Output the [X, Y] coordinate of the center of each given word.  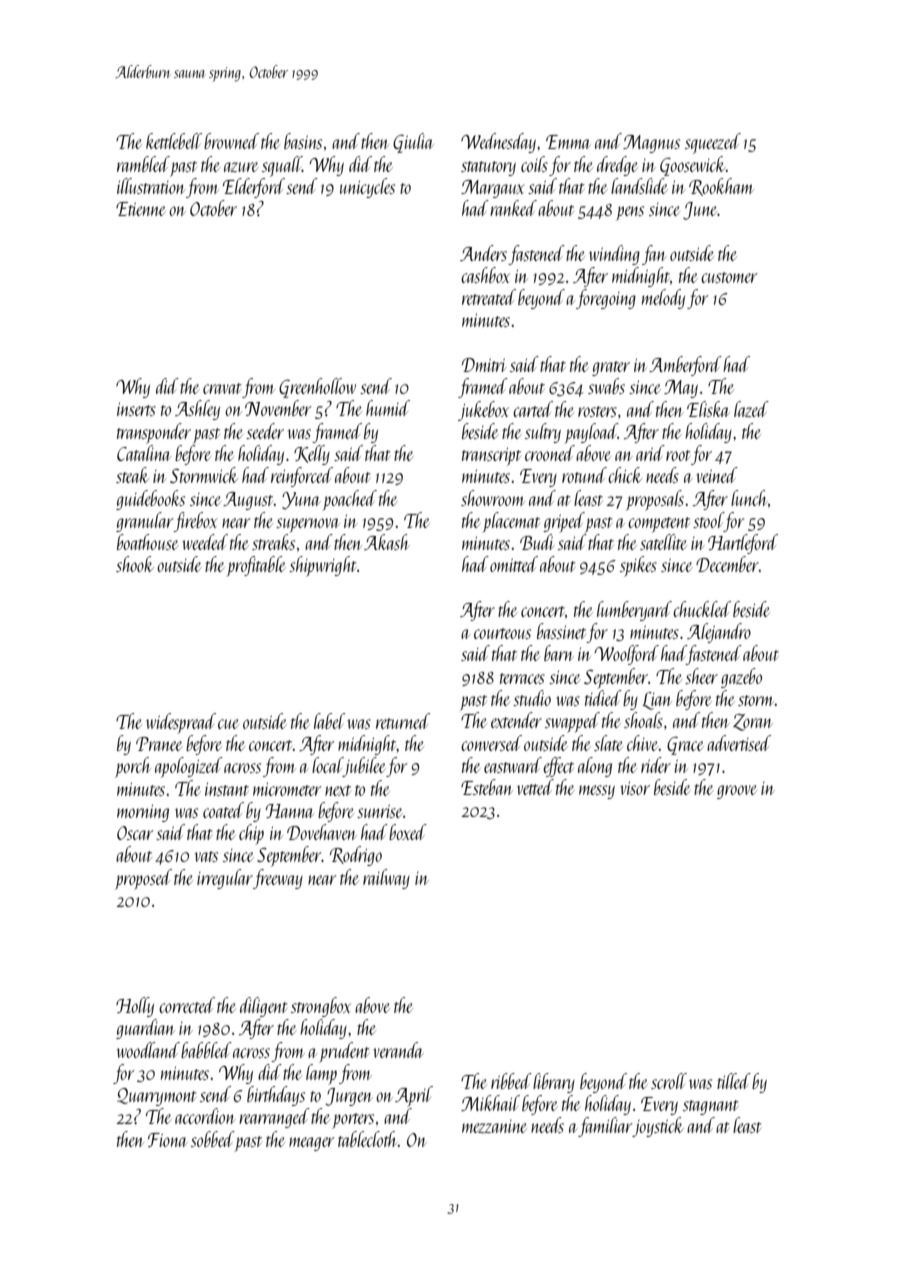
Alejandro [719, 633]
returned [403, 721]
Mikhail [490, 1103]
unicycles [367, 188]
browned [231, 141]
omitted [514, 564]
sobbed [213, 1139]
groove [737, 792]
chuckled [702, 609]
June [700, 211]
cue [228, 724]
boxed [408, 832]
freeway [278, 879]
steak [132, 475]
